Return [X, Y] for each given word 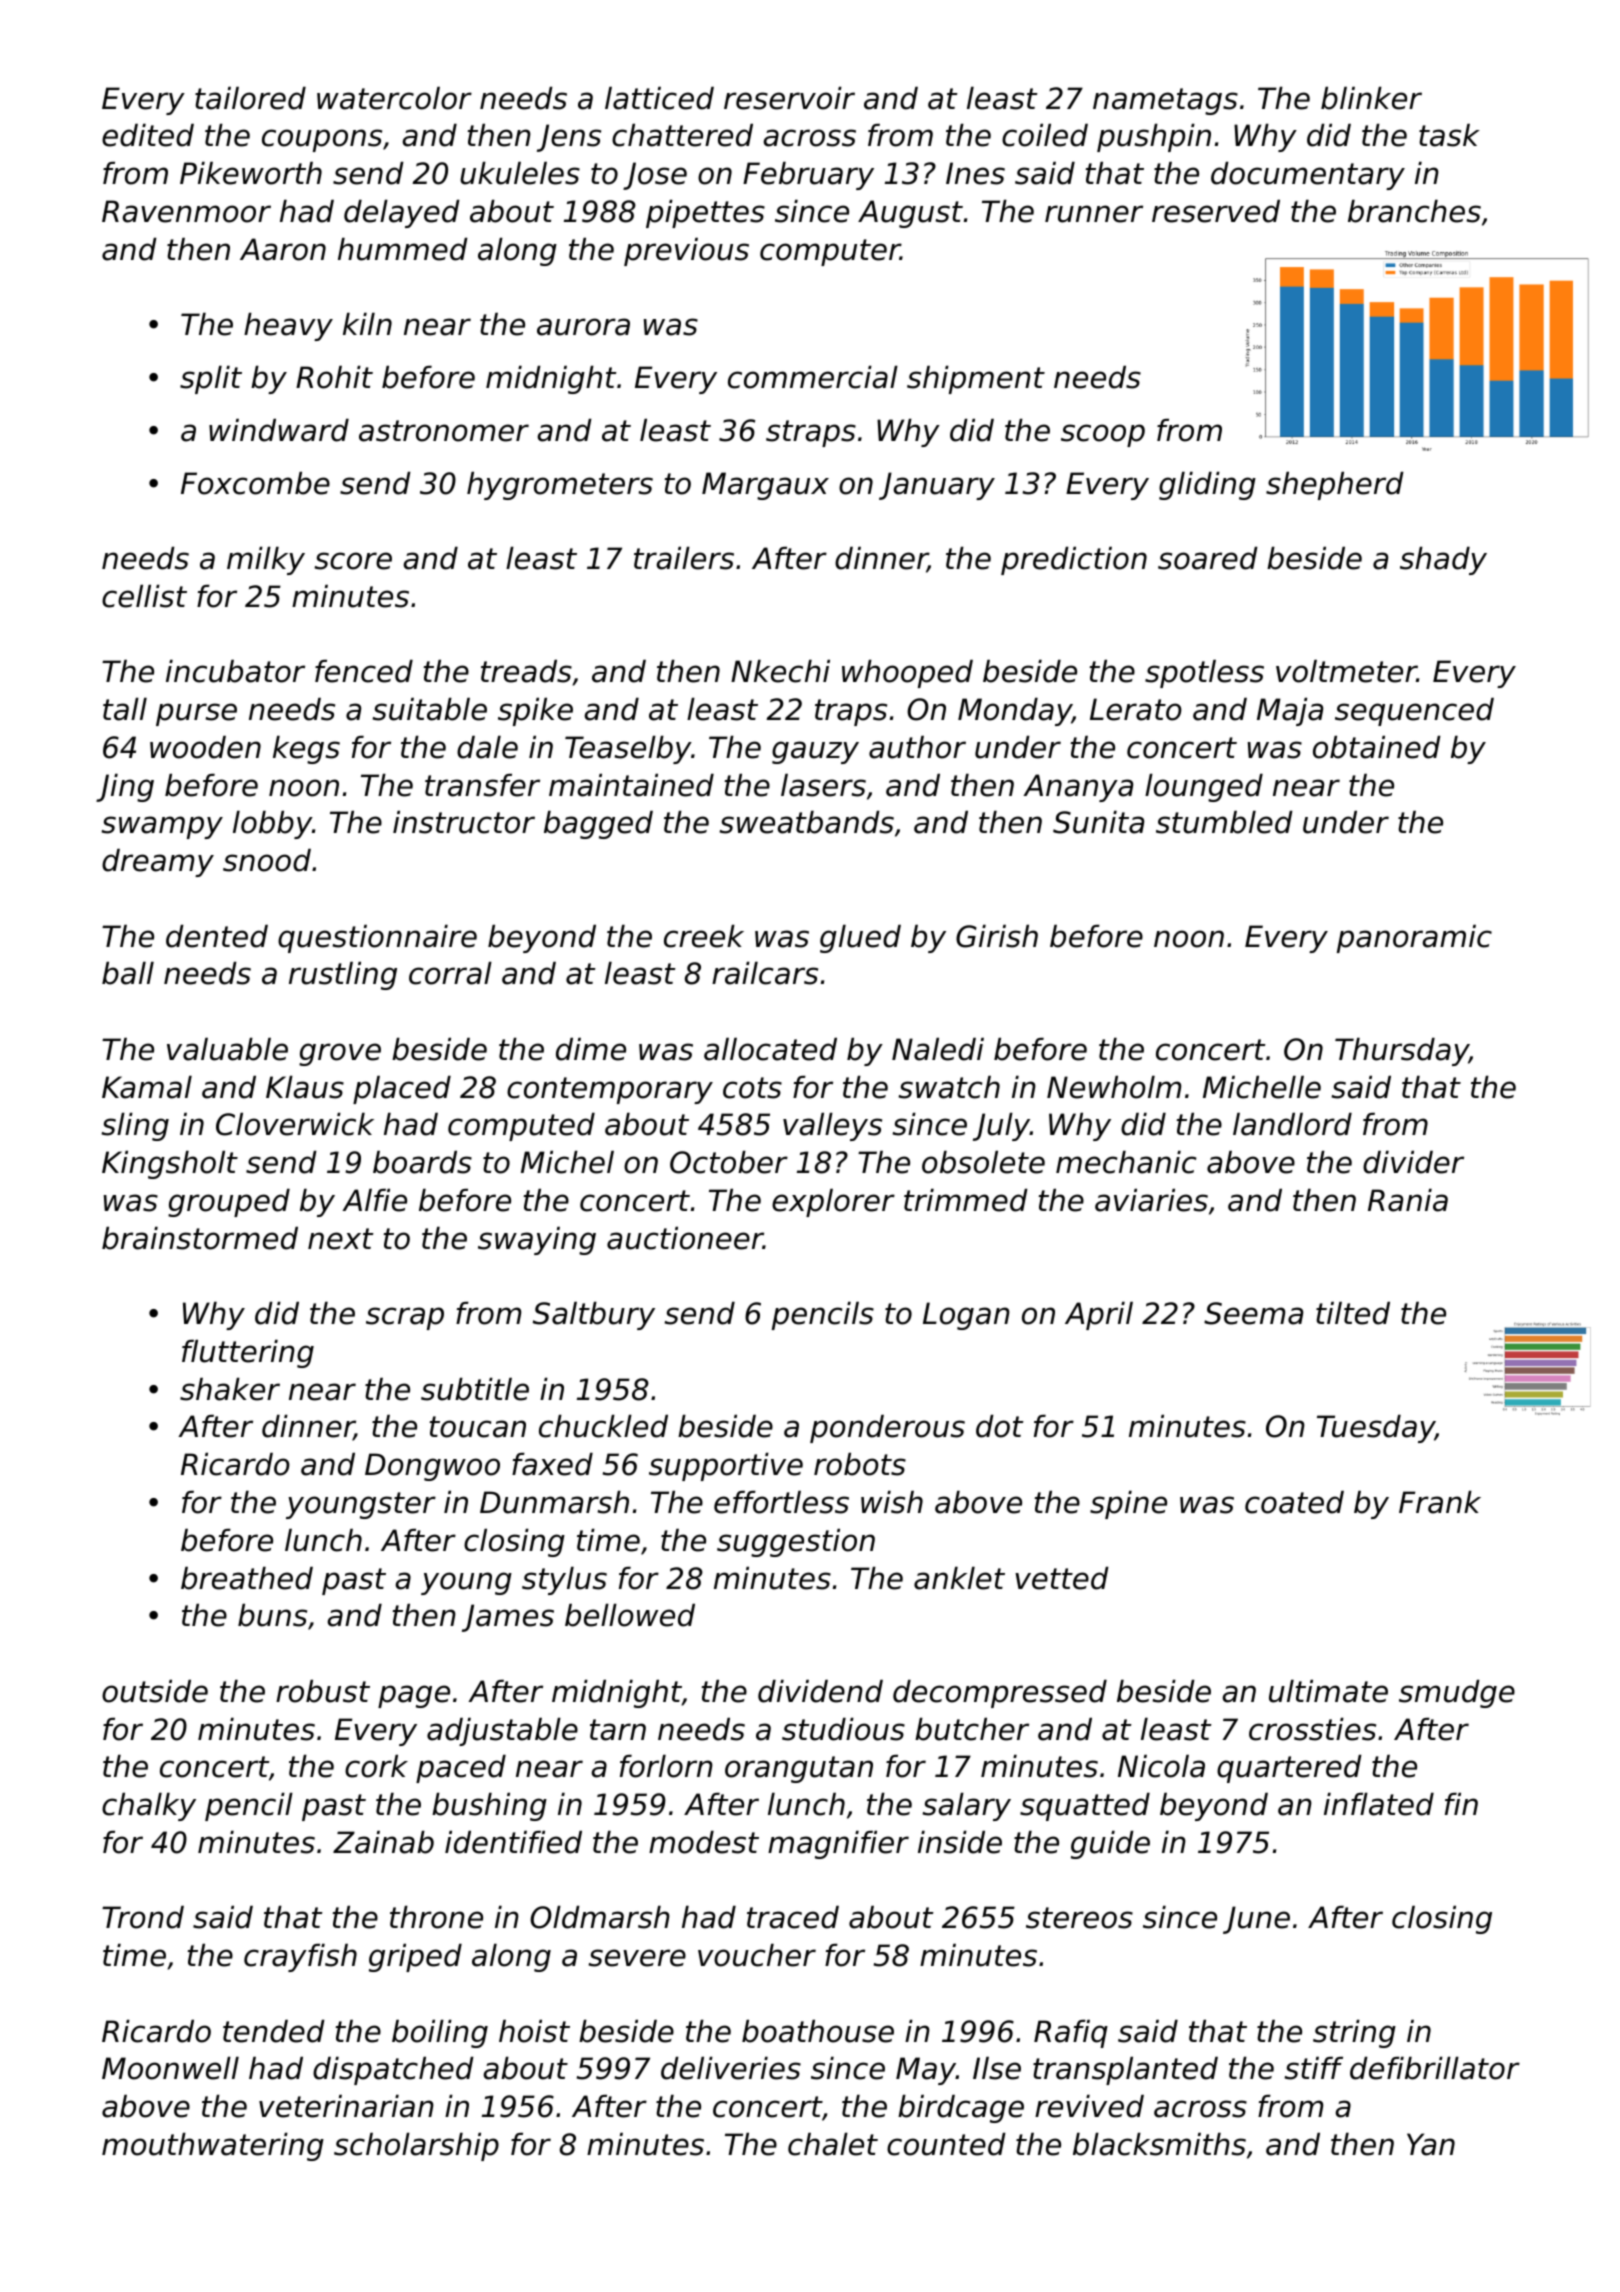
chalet [833, 2144]
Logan [966, 1316]
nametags [1165, 101]
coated [1294, 1502]
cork [376, 1766]
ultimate [1328, 1691]
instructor [464, 822]
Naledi [938, 1049]
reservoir [789, 98]
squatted [1085, 1807]
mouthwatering [213, 2147]
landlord [1292, 1124]
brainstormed [200, 1238]
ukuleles [520, 173]
